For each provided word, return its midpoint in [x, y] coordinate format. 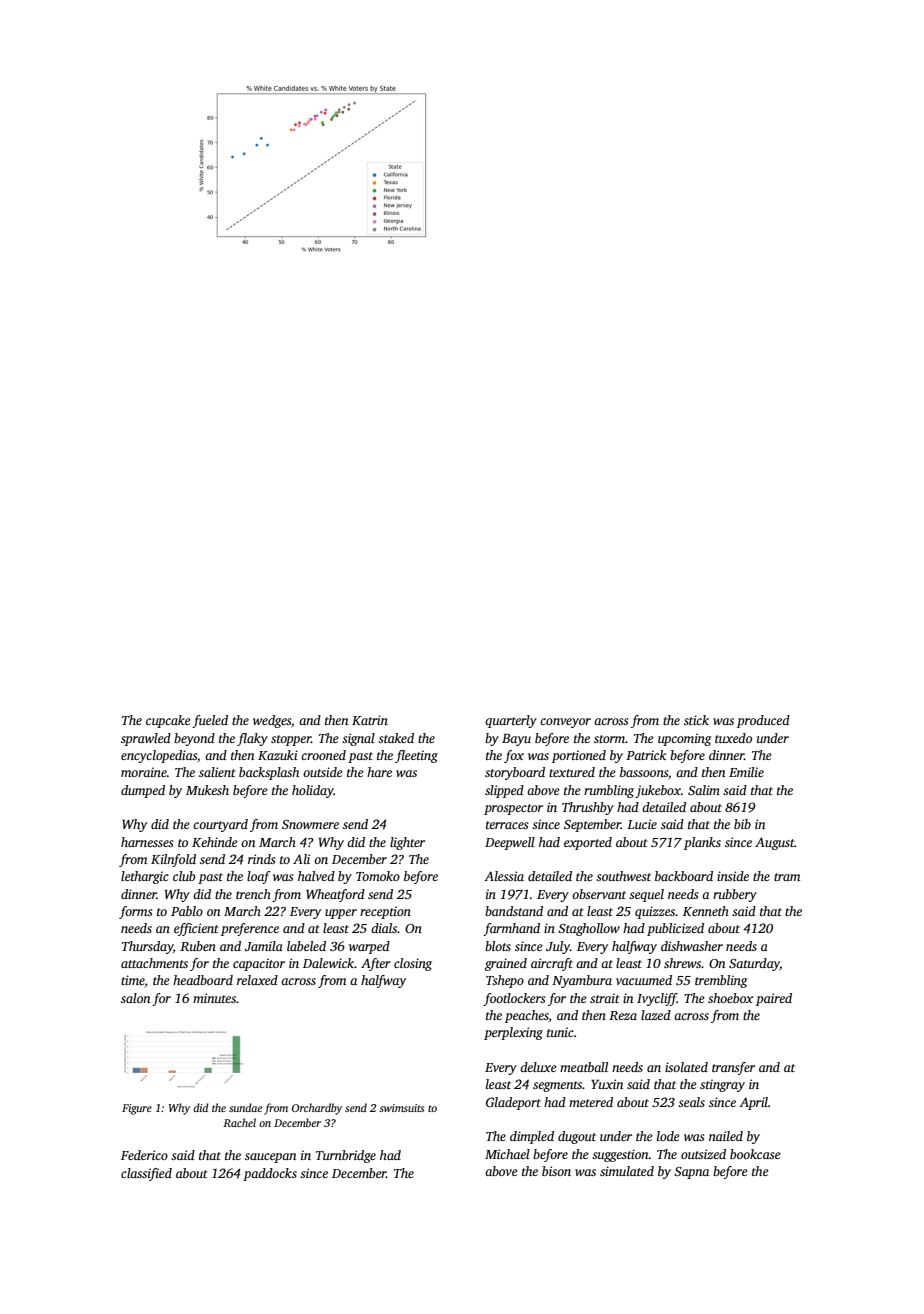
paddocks [270, 1174]
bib [742, 824]
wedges [272, 721]
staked [396, 738]
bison [556, 1171]
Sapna [691, 1173]
